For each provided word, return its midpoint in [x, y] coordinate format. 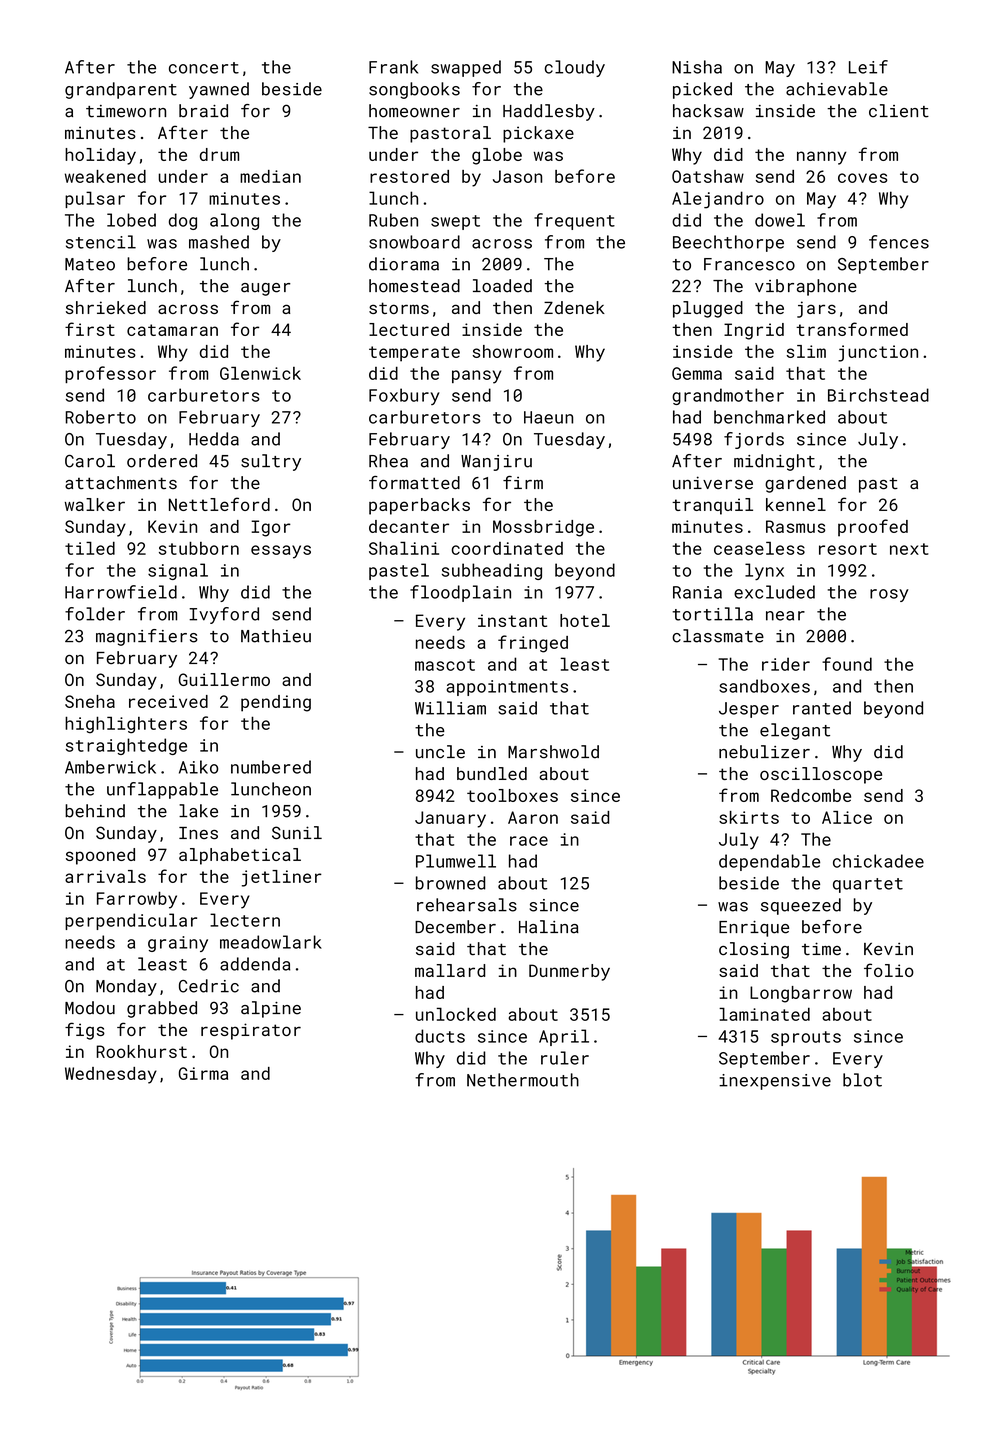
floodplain [460, 593]
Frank [393, 67]
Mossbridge [543, 528]
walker [95, 504]
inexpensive [775, 1082]
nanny [822, 158]
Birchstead [878, 395]
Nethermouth [523, 1080]
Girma [203, 1073]
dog [183, 221]
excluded [774, 592]
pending [276, 703]
